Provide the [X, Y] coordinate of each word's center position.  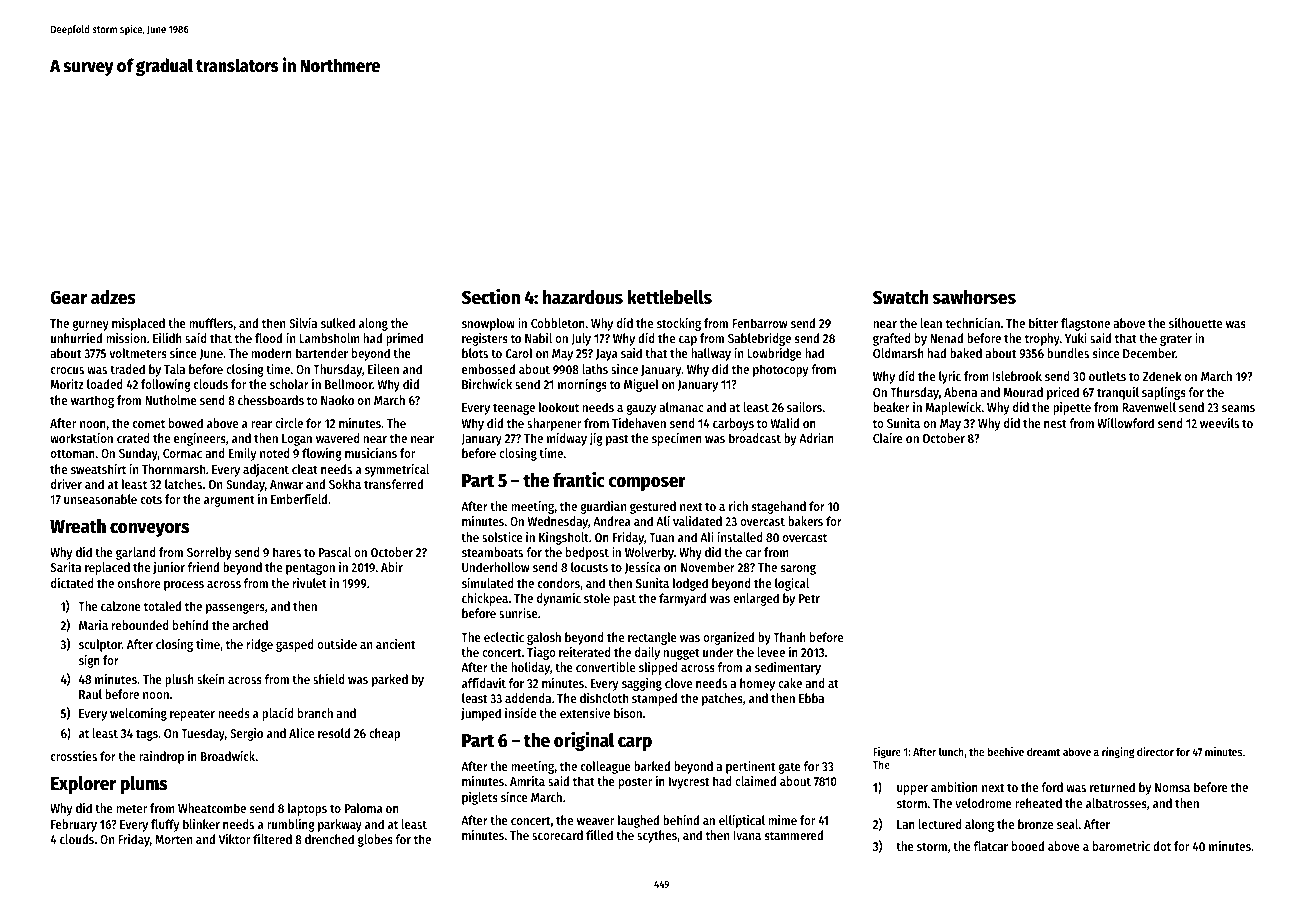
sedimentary [788, 668]
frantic [579, 480]
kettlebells [669, 297]
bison [628, 713]
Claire [888, 438]
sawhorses [974, 297]
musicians [371, 453]
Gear [68, 297]
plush [179, 680]
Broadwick [228, 756]
